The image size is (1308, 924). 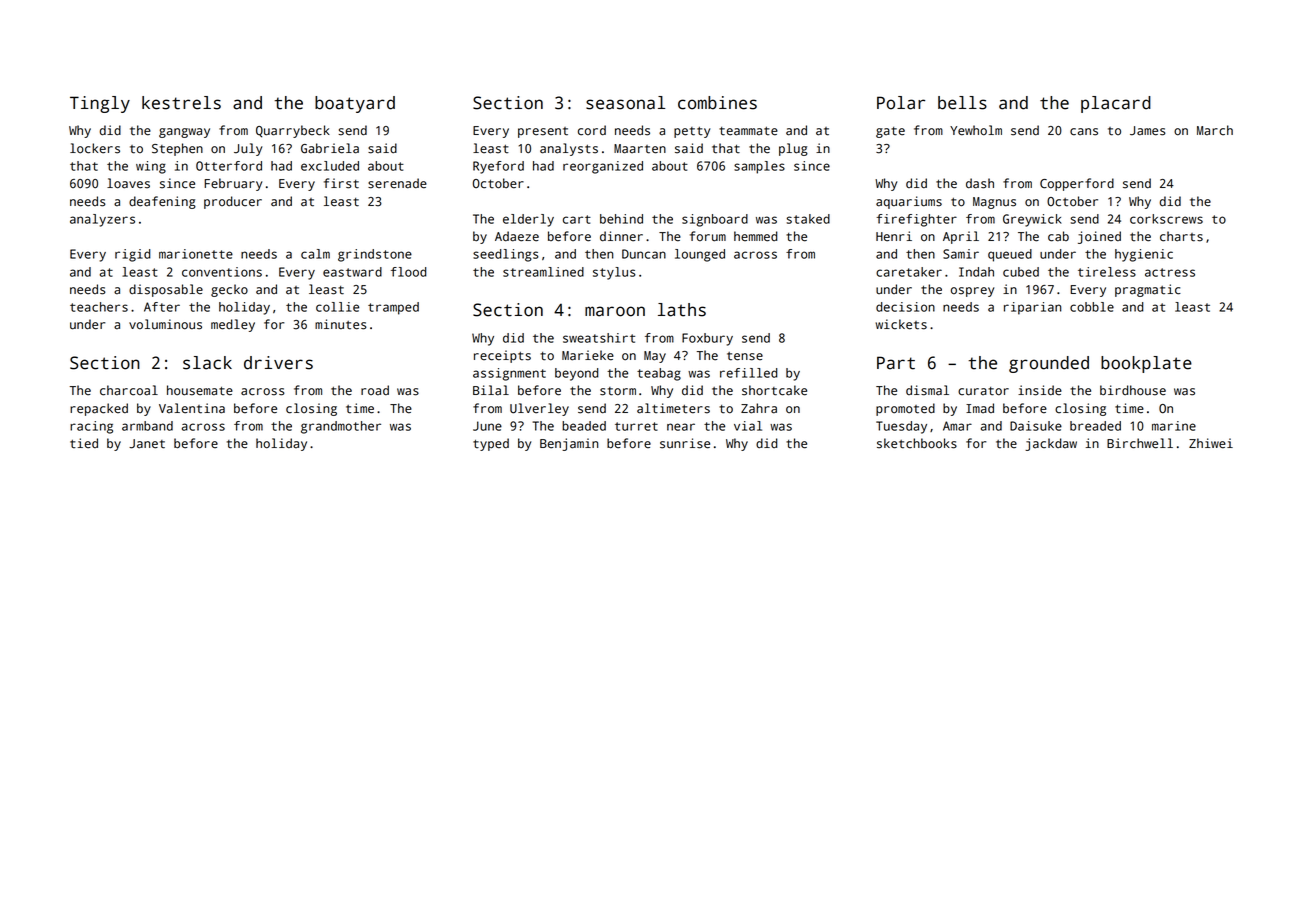 What do you see at coordinates (1116, 104) in the page?
I see `placard` at bounding box center [1116, 104].
